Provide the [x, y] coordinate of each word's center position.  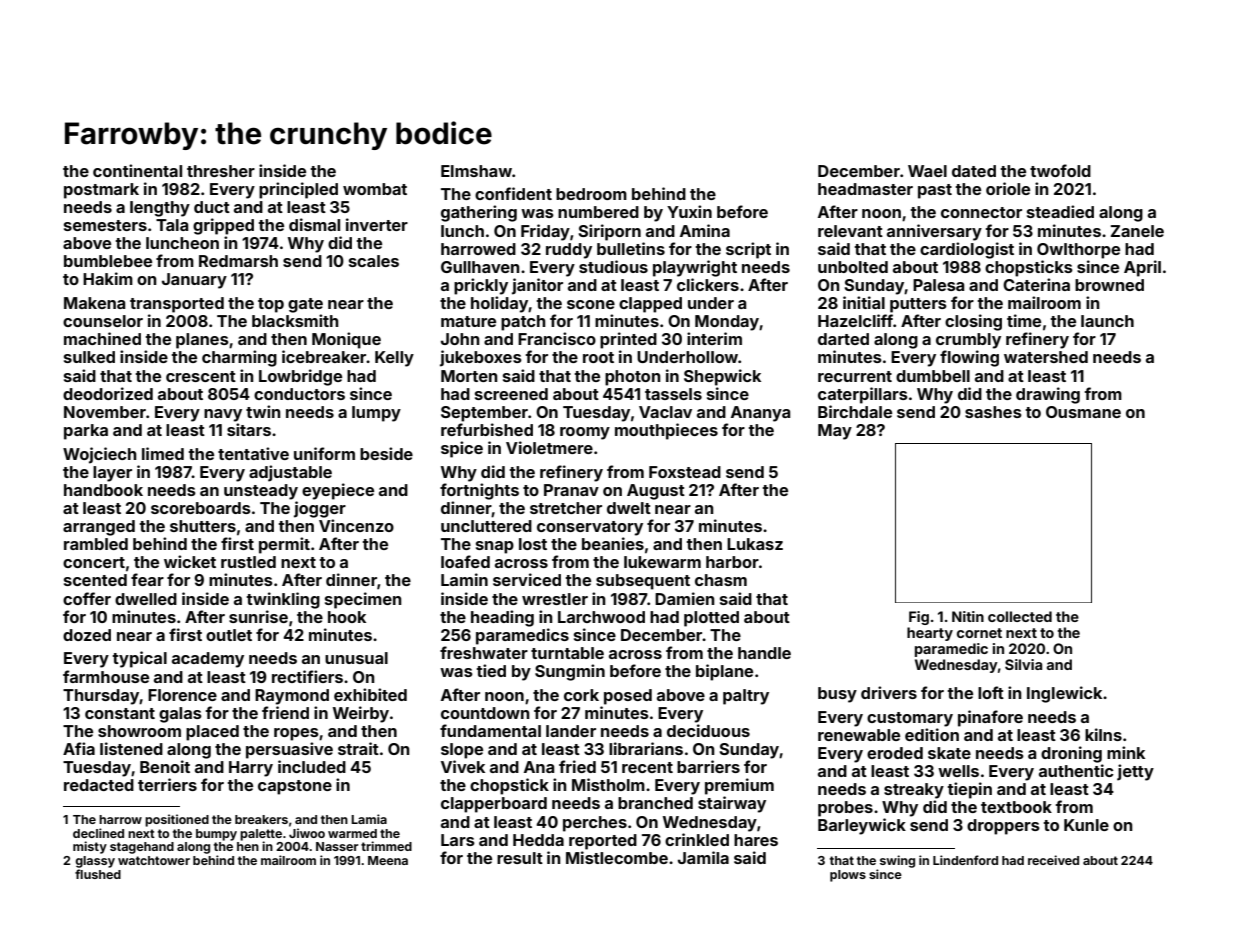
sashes [993, 412]
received [1053, 860]
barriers [708, 766]
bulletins [631, 248]
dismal [314, 224]
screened [511, 394]
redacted [99, 785]
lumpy [376, 414]
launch [1107, 321]
